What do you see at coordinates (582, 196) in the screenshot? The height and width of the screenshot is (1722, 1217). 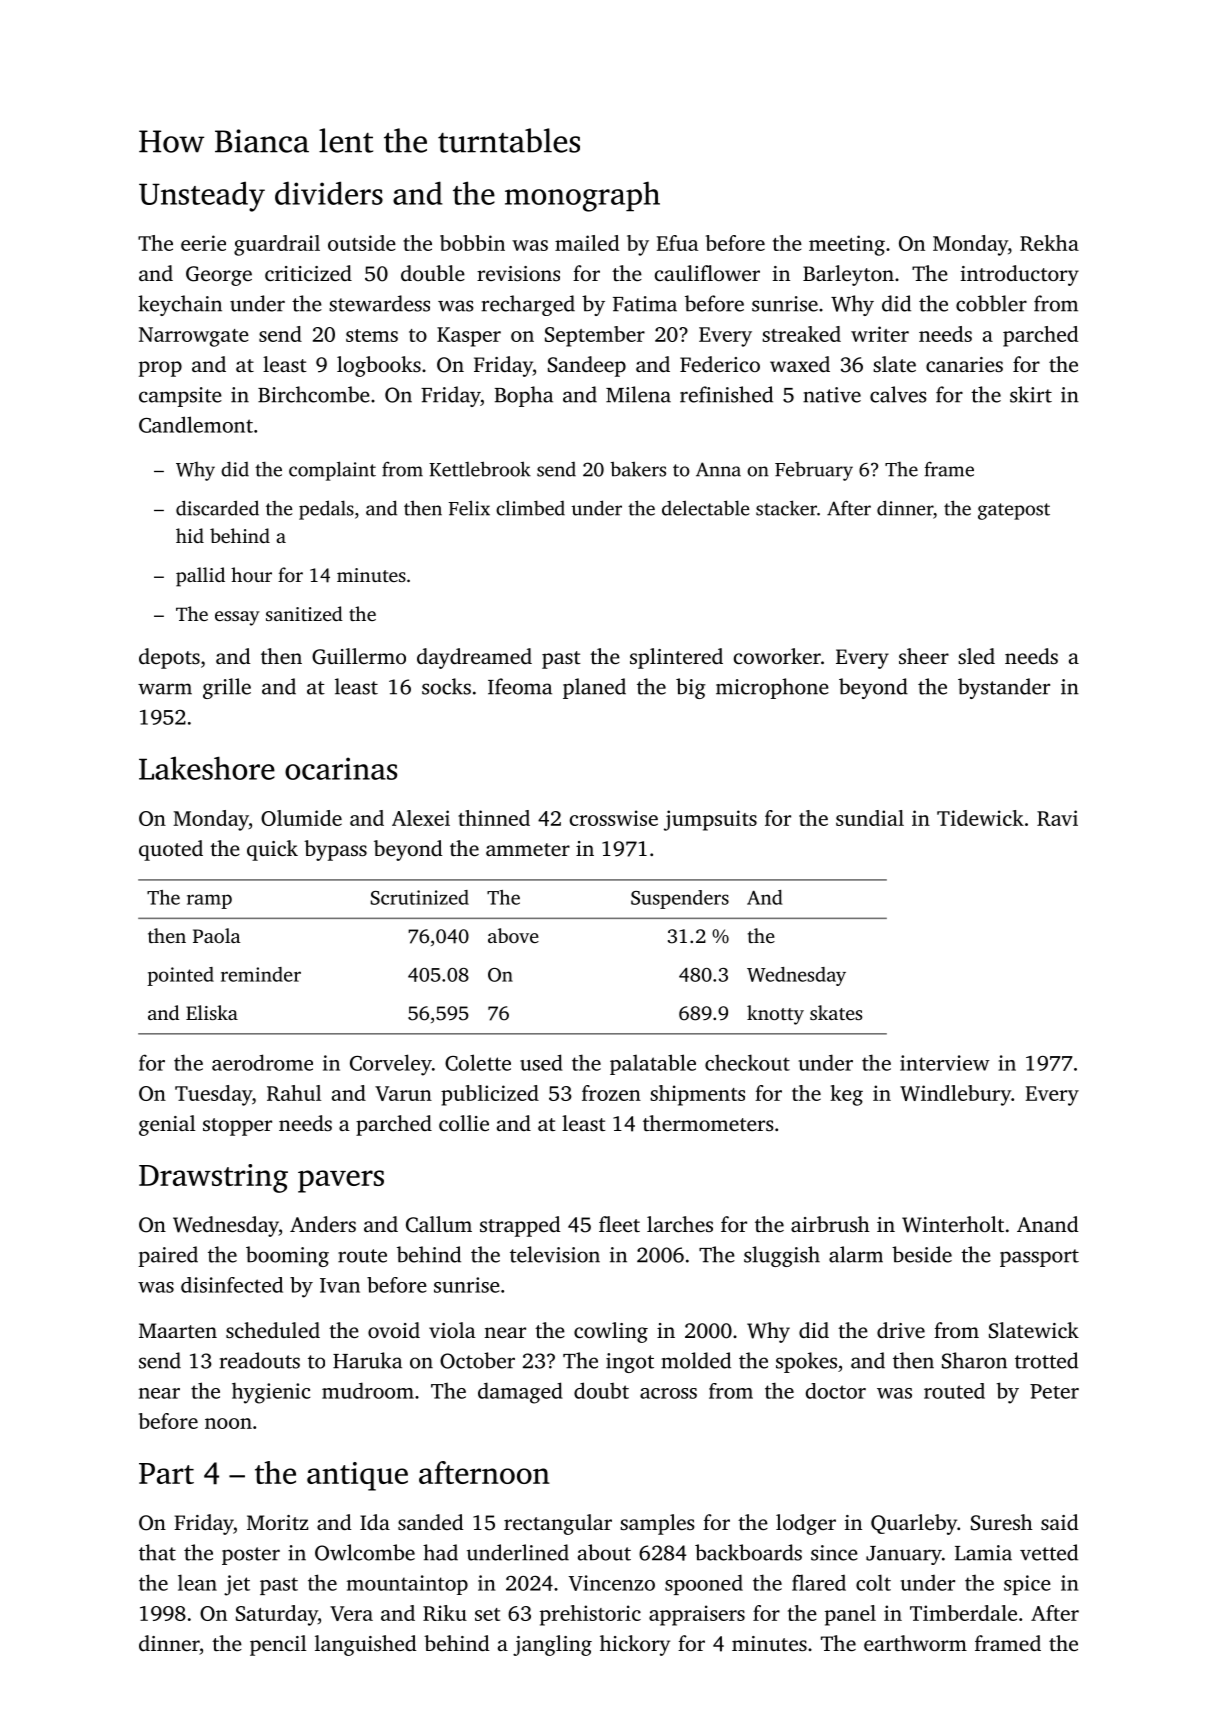 I see `monograph` at bounding box center [582, 196].
